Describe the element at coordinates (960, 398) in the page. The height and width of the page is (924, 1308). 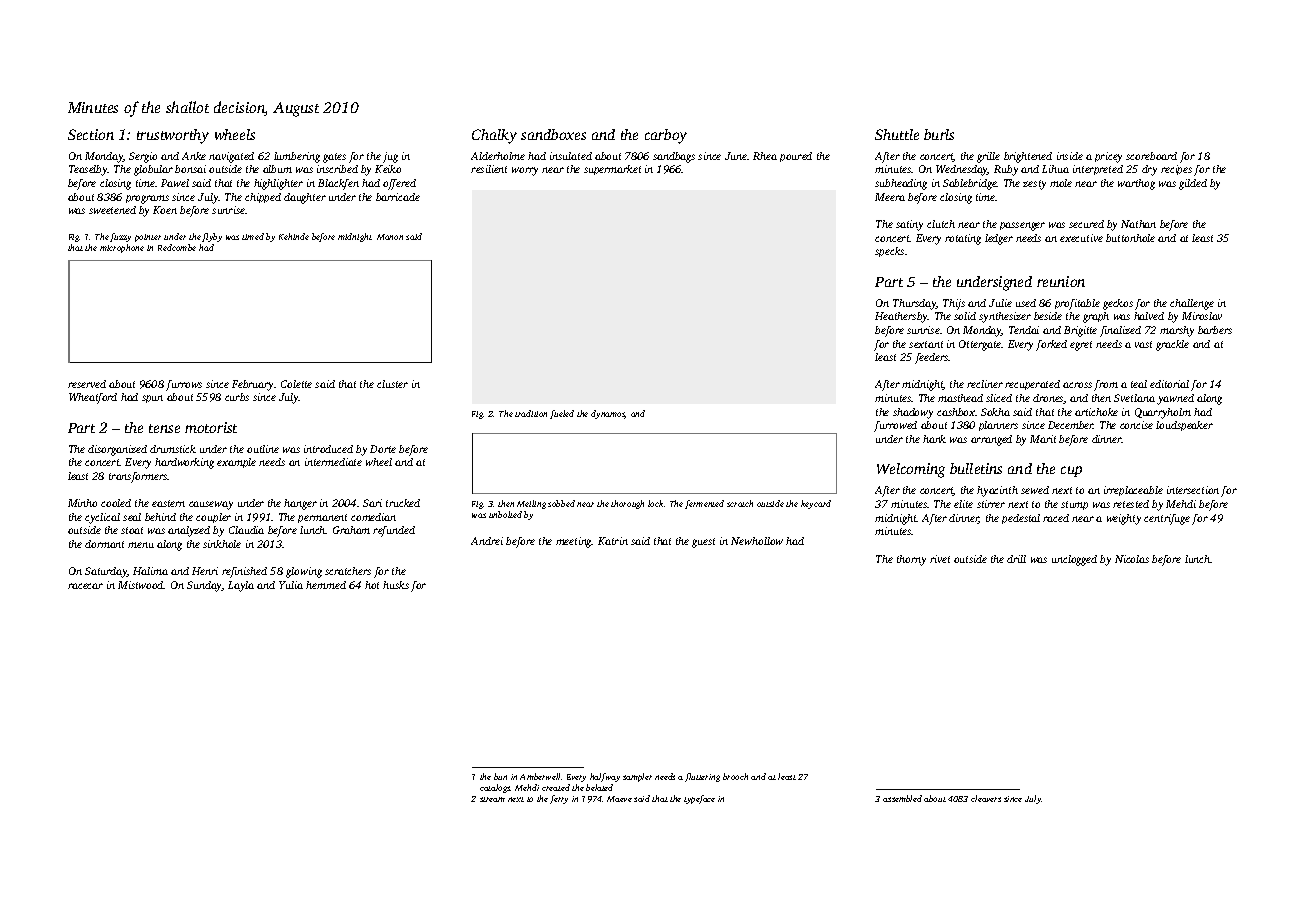
I see `masthead` at that location.
